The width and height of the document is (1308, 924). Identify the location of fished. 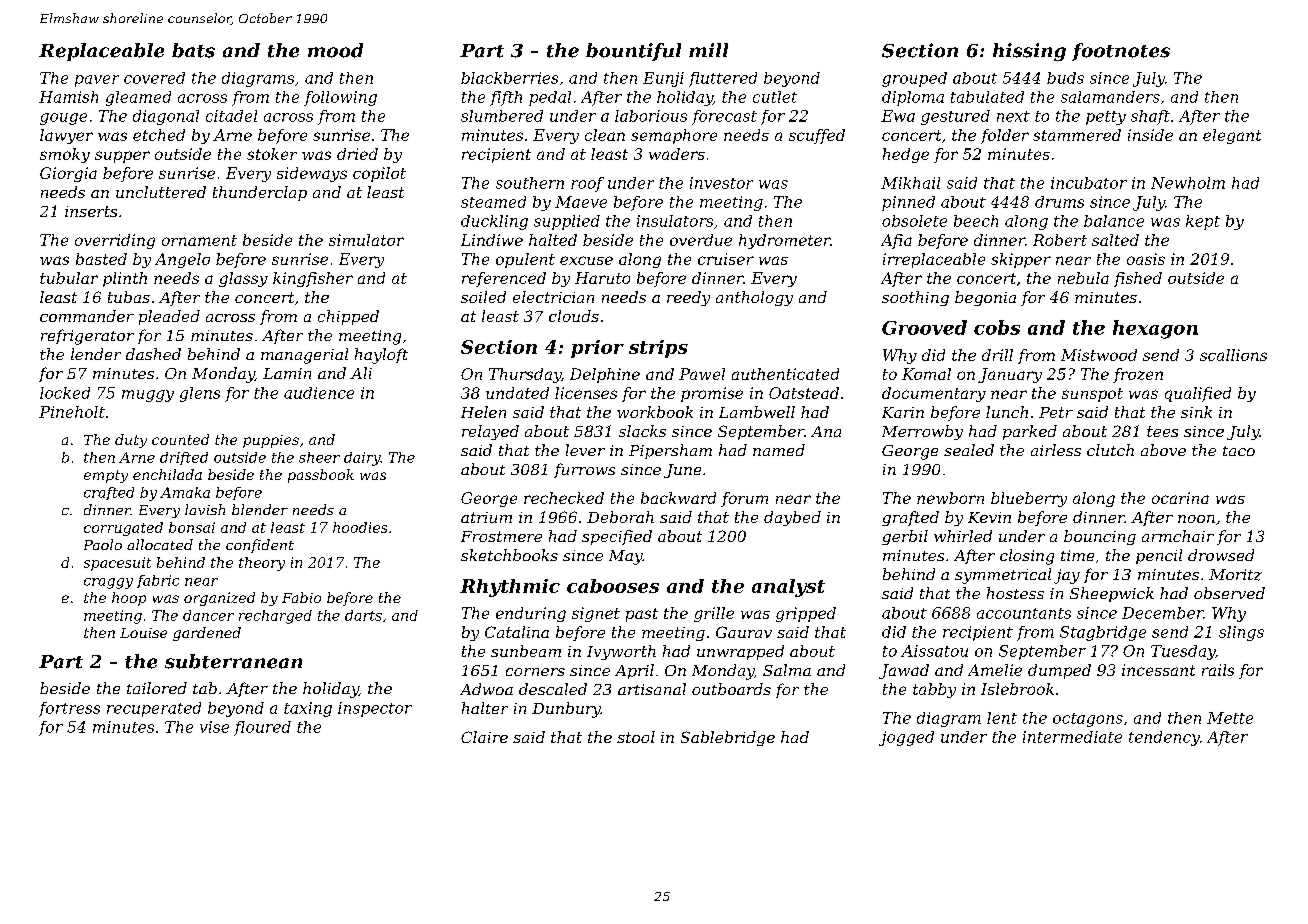
(1138, 279).
